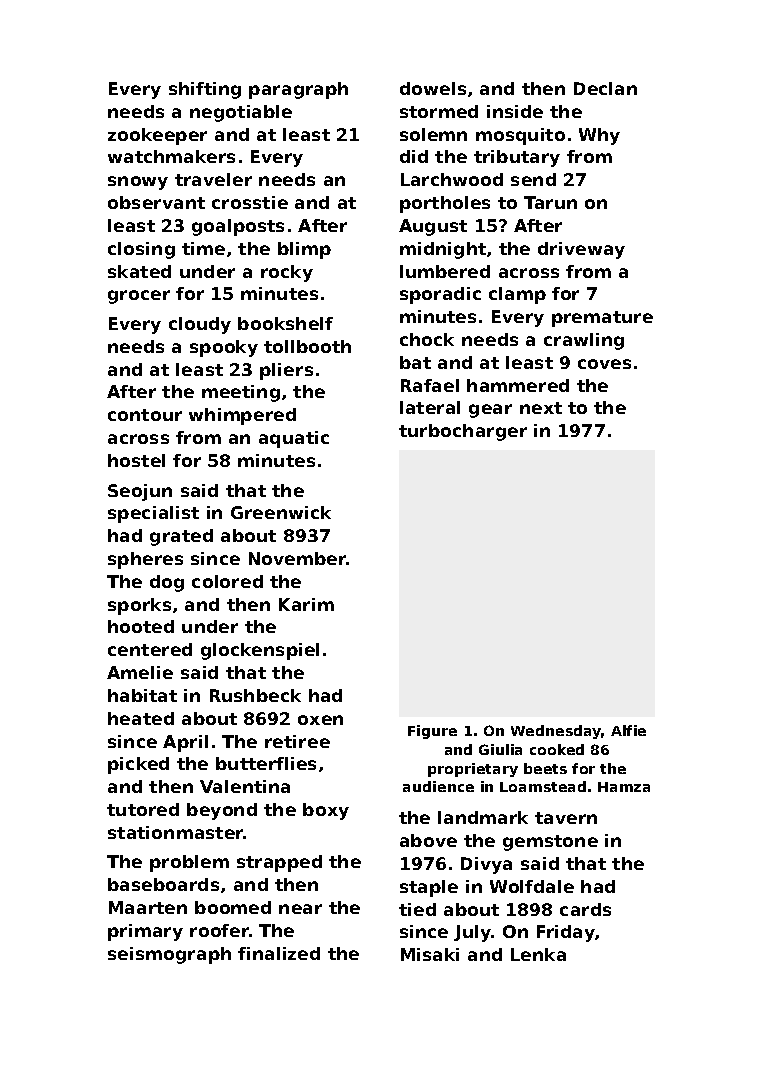 The width and height of the page is (763, 1083). What do you see at coordinates (483, 817) in the page?
I see `landmark` at bounding box center [483, 817].
